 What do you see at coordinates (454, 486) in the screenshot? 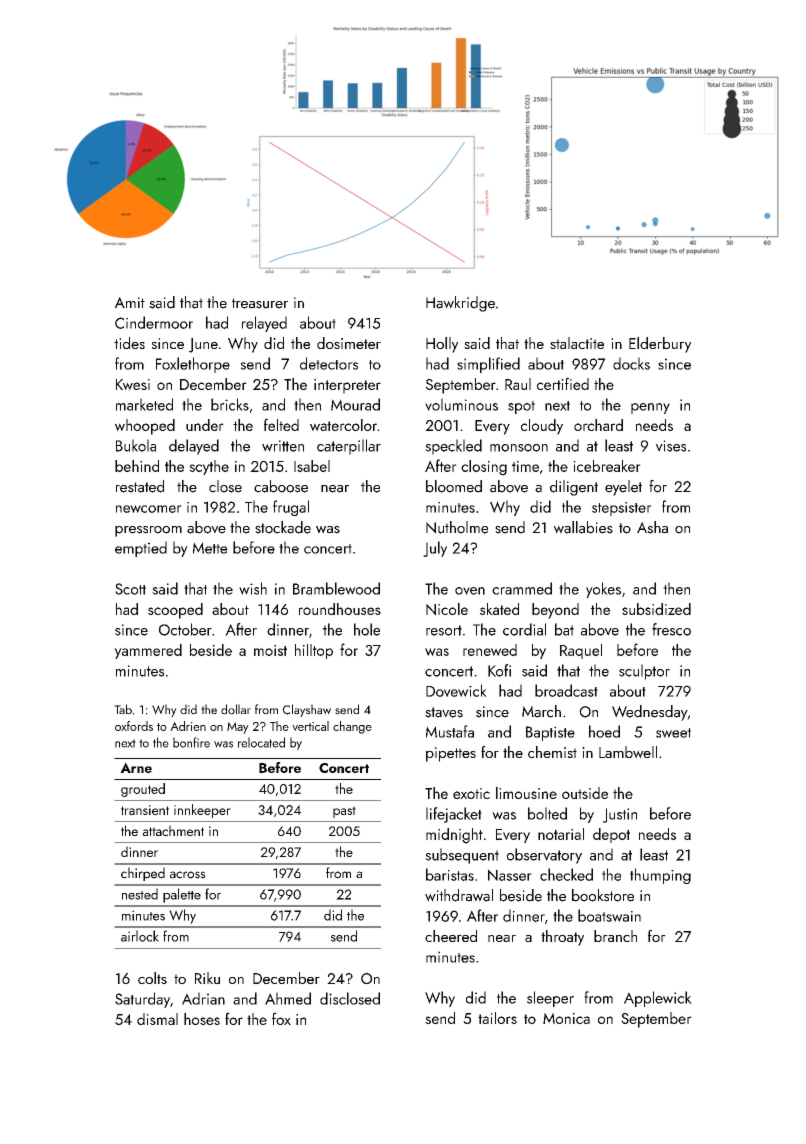
I see `bloomed` at bounding box center [454, 486].
